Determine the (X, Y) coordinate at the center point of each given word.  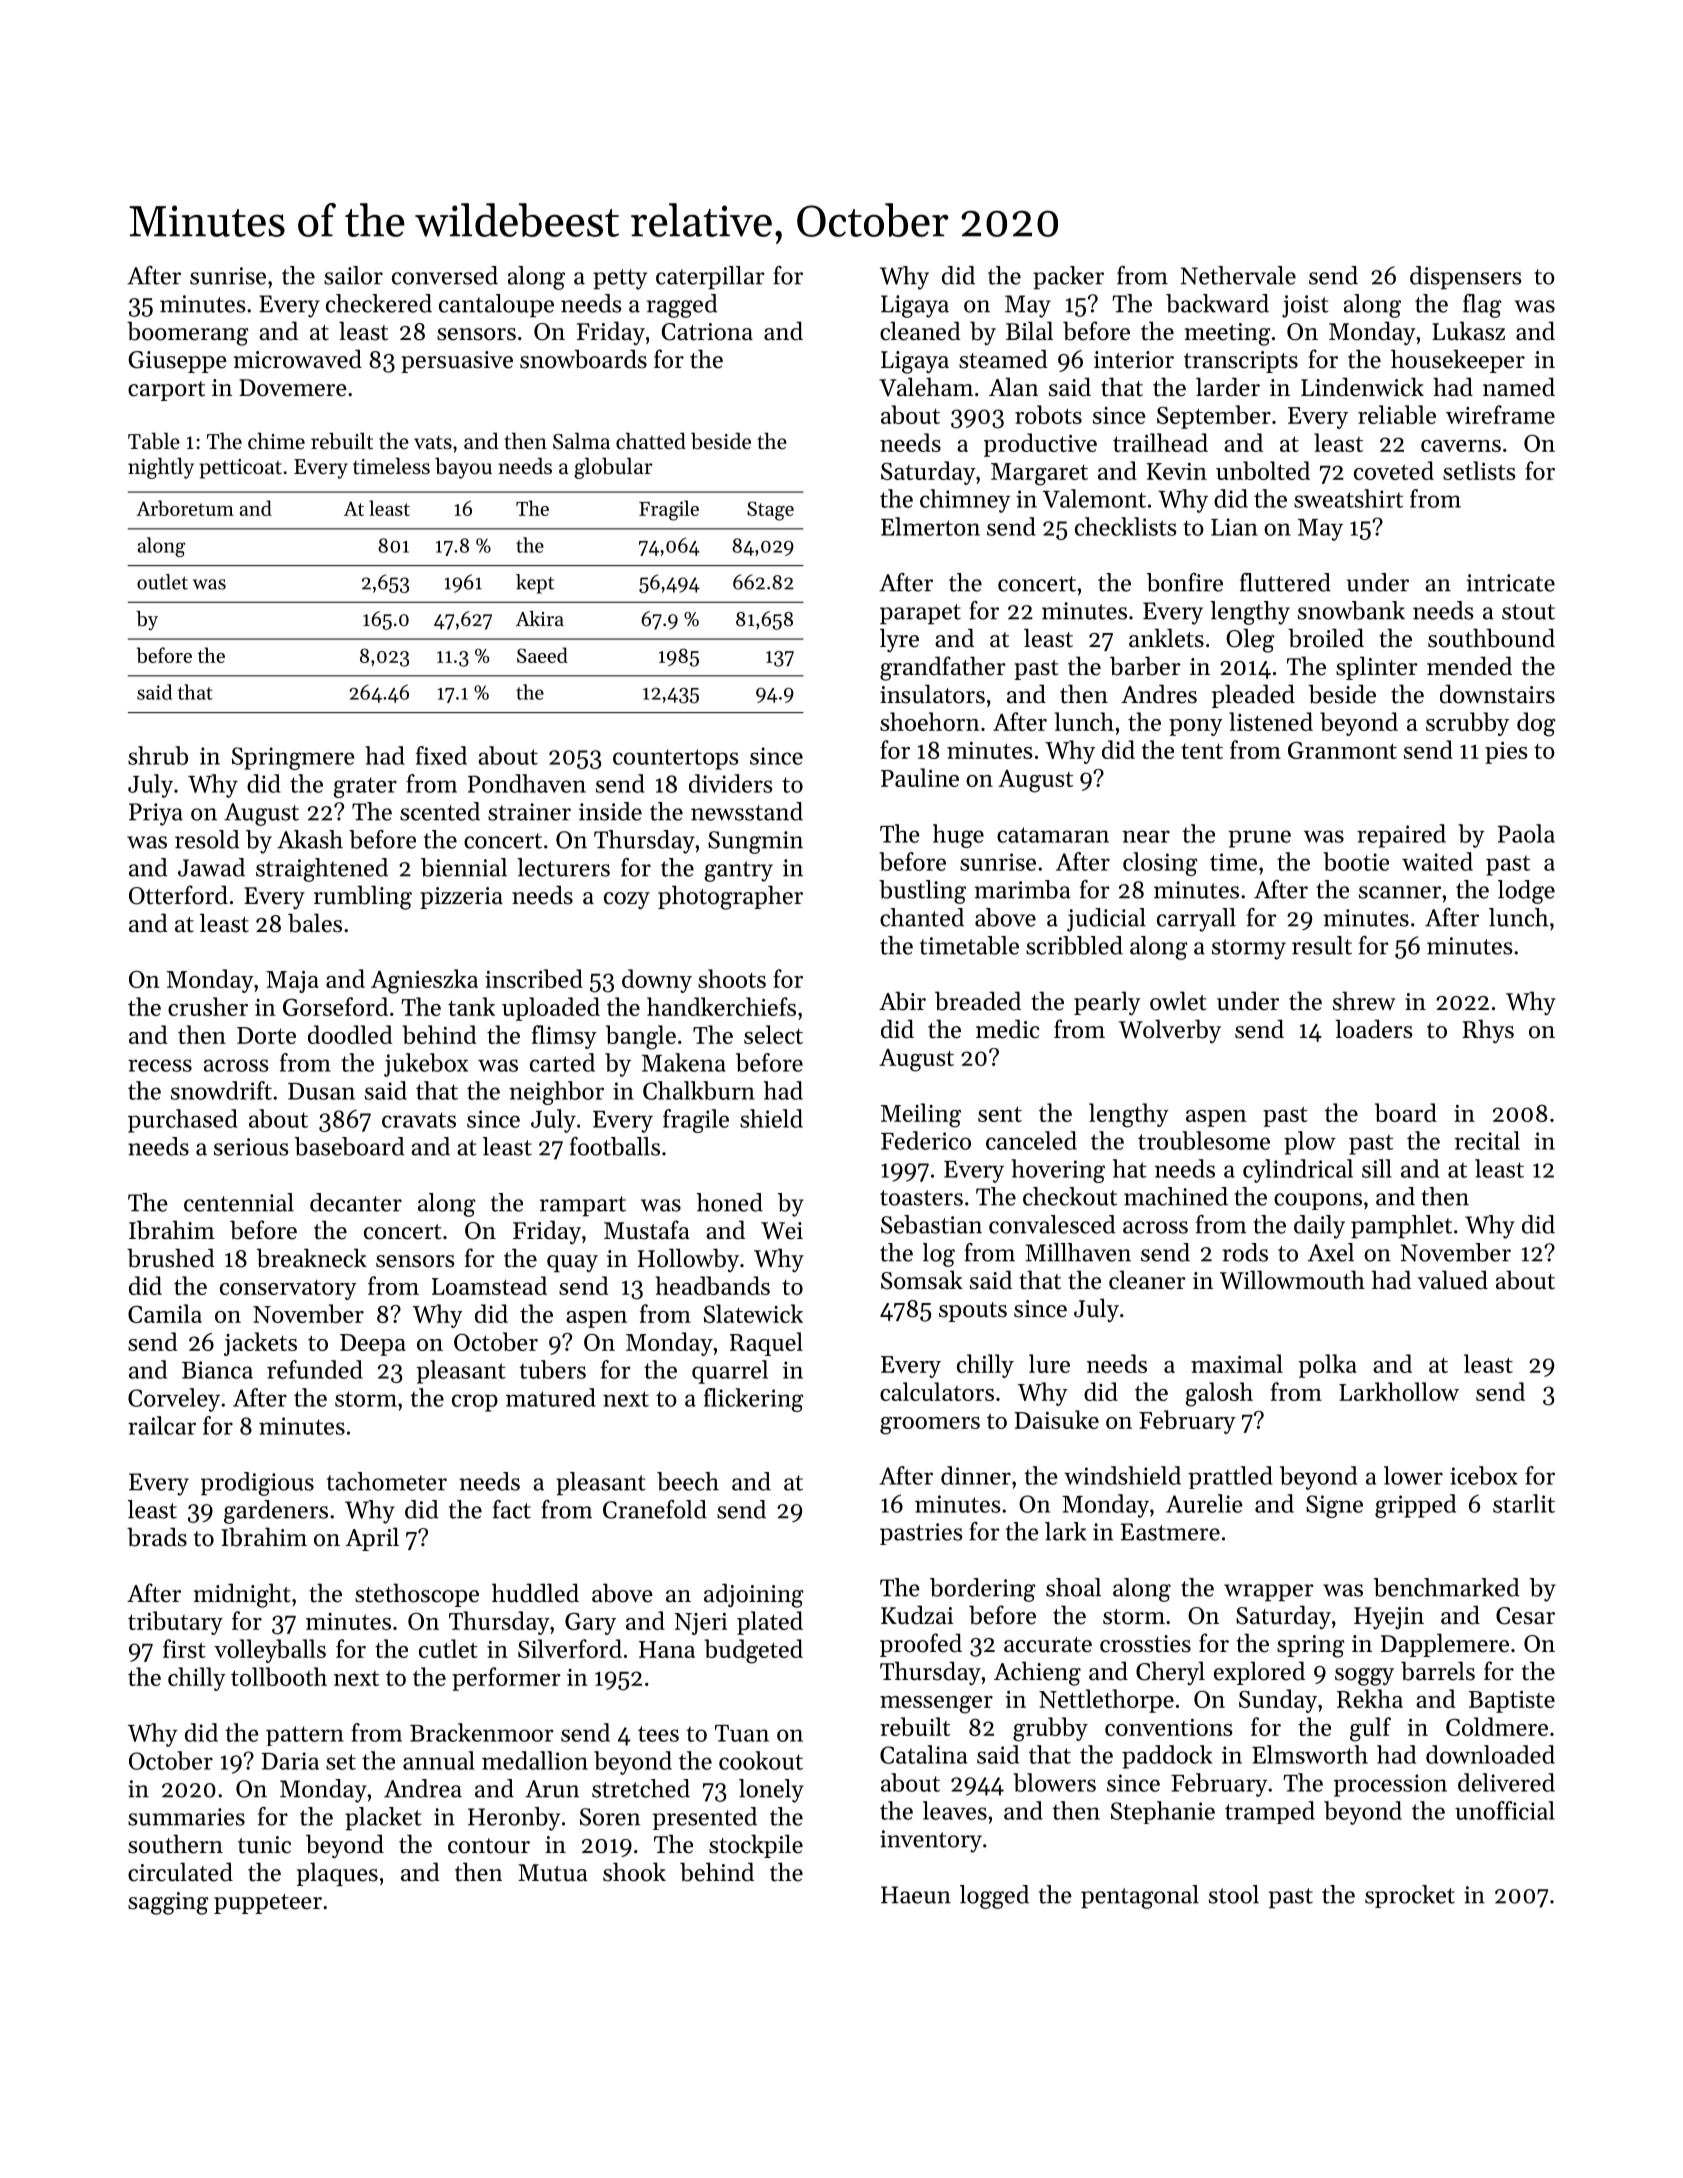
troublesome (1204, 1140)
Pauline (920, 777)
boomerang (188, 333)
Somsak (922, 1280)
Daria (290, 1761)
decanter (356, 1202)
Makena (684, 1062)
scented (440, 811)
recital (1487, 1140)
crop (475, 1403)
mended (1469, 666)
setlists (1479, 470)
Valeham (926, 387)
